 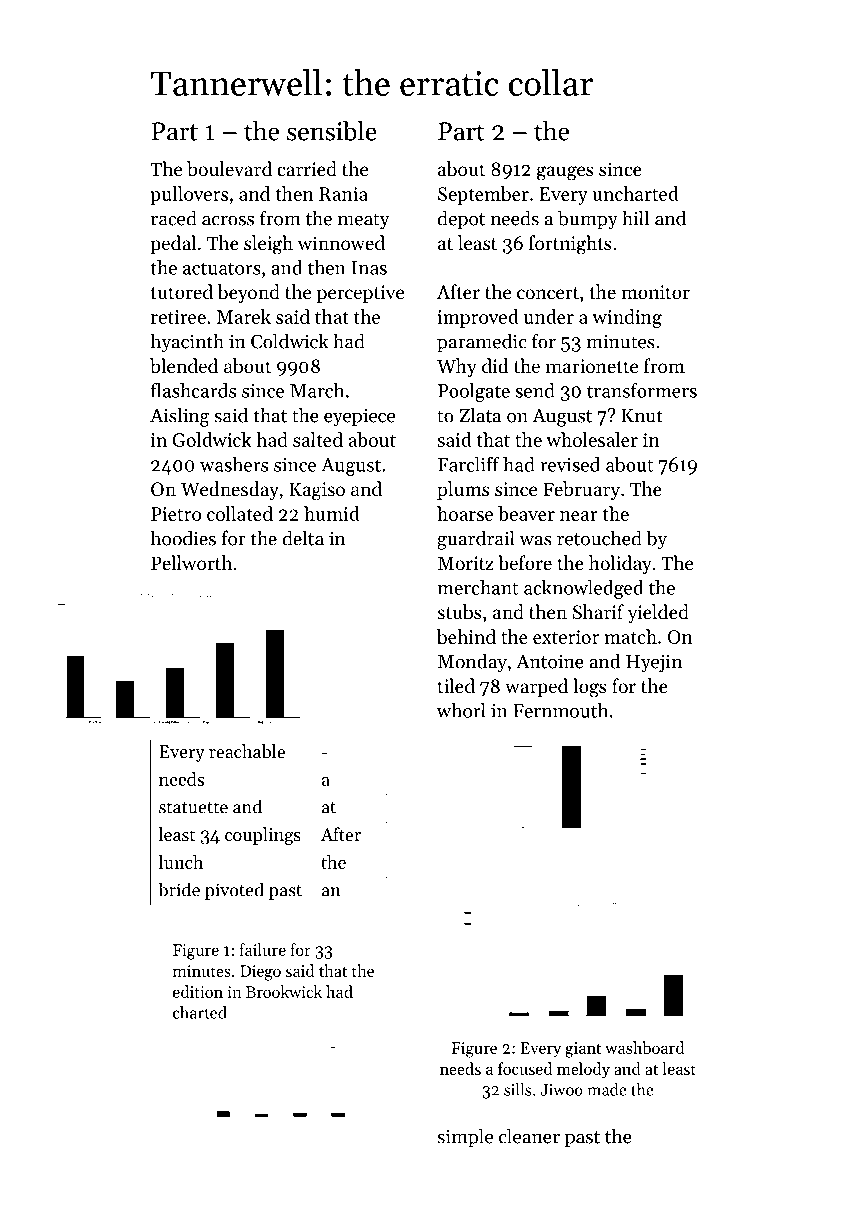 I want to click on pullovers, so click(x=189, y=195).
